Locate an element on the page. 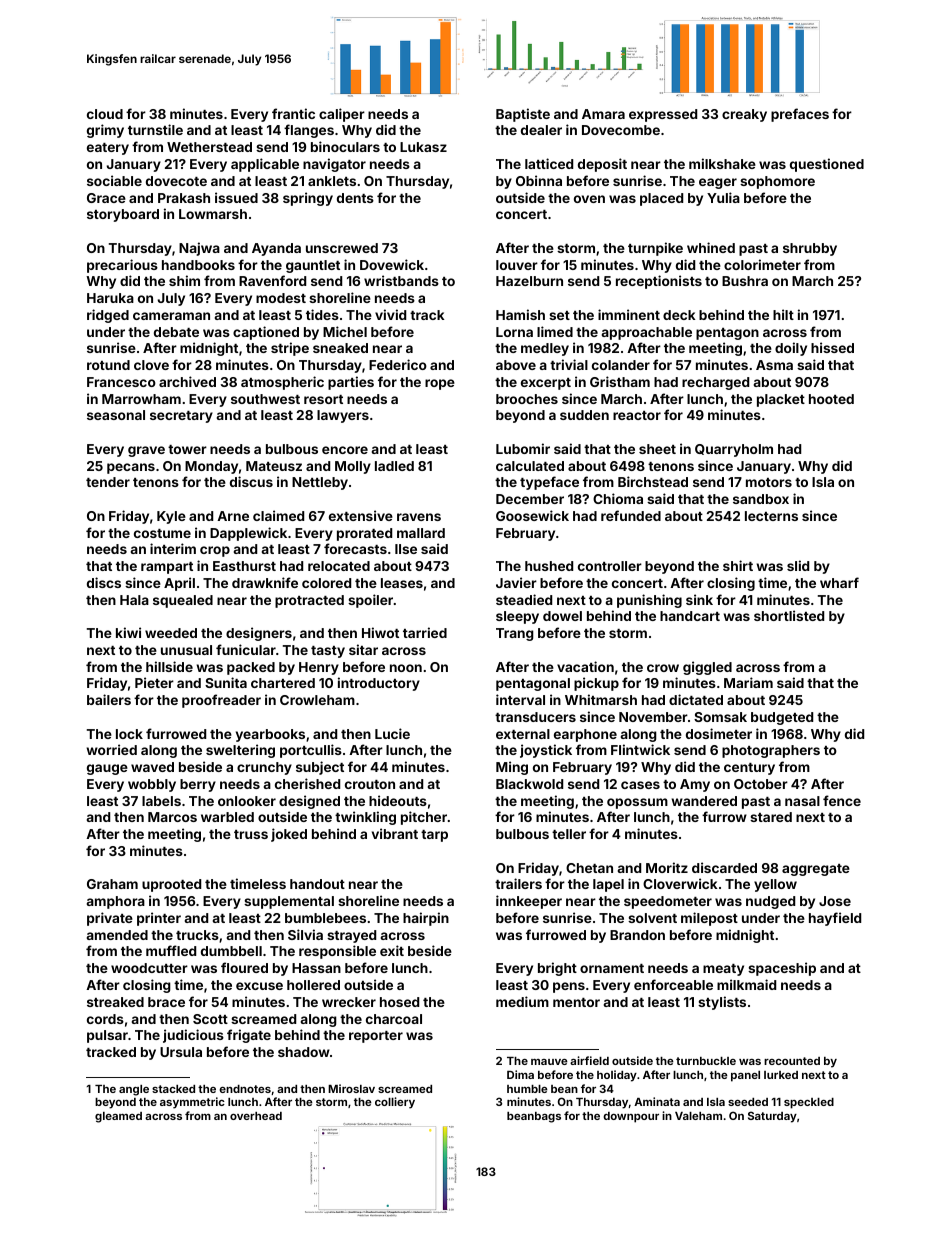  archived is located at coordinates (187, 381).
